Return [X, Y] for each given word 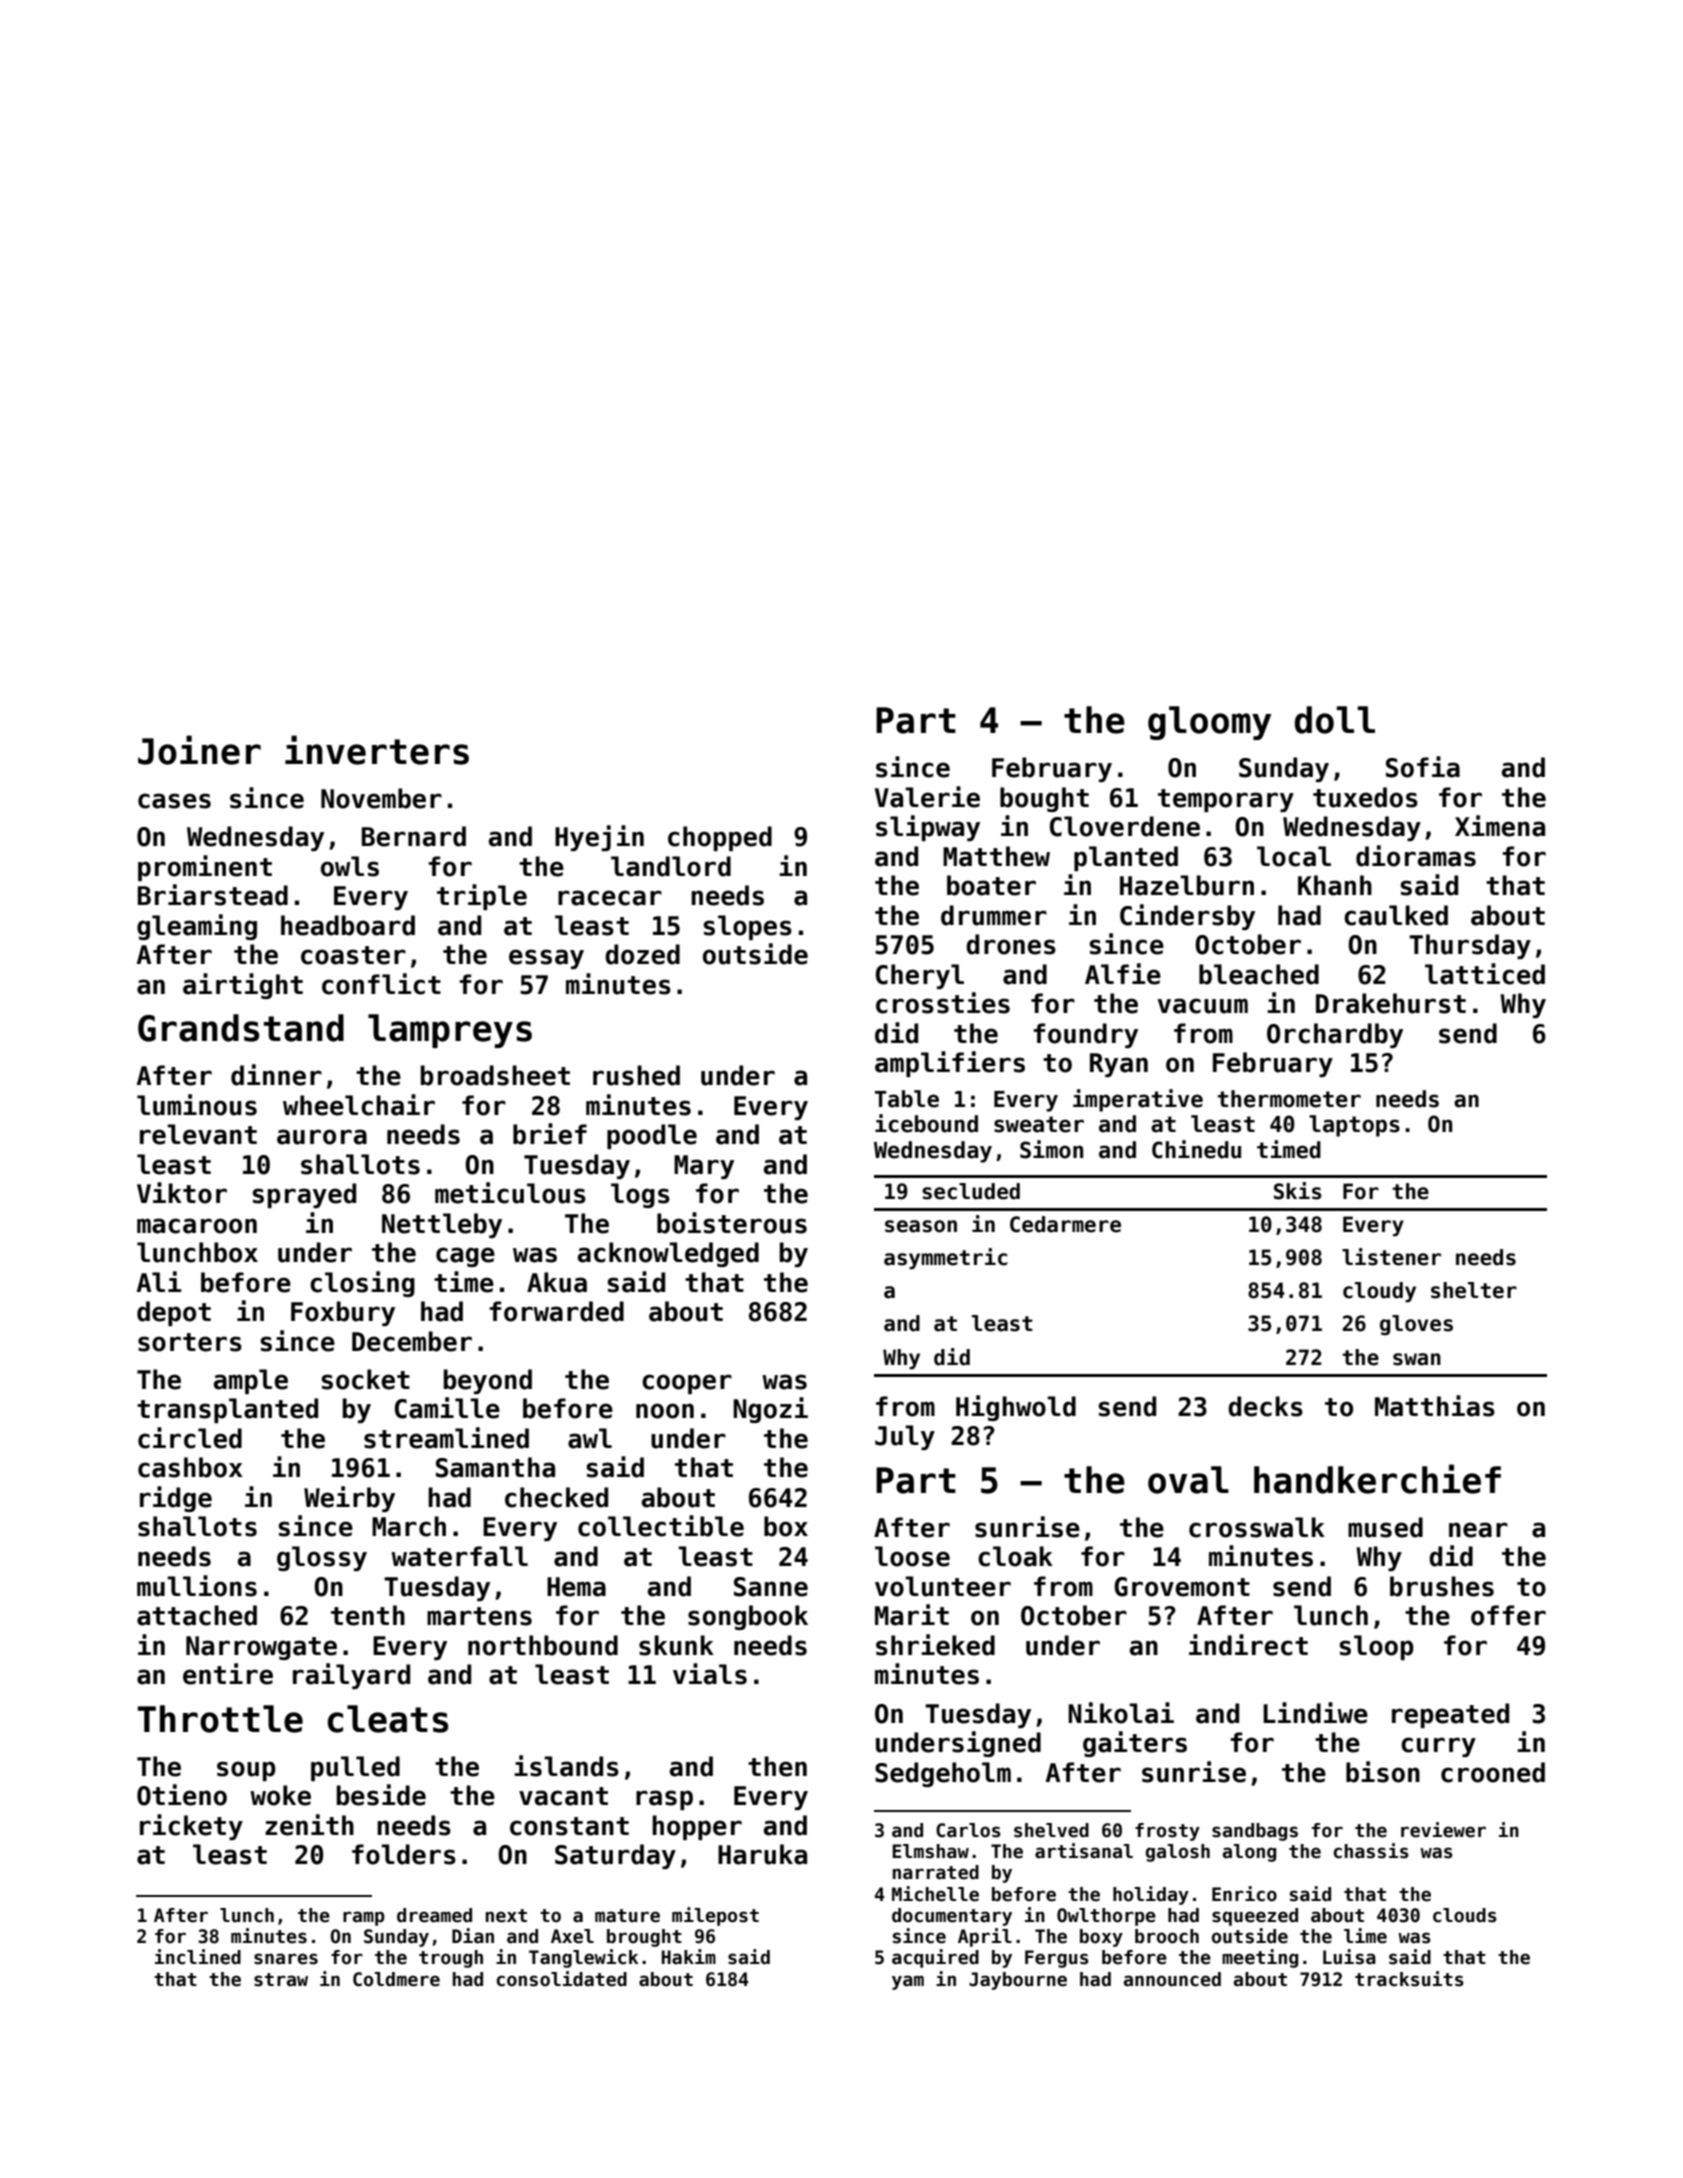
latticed [1485, 974]
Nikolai [1121, 1713]
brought [644, 1938]
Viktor [182, 1193]
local [1294, 856]
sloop [1376, 1647]
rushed [636, 1075]
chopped [720, 838]
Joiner [199, 750]
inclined [198, 1957]
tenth [368, 1615]
